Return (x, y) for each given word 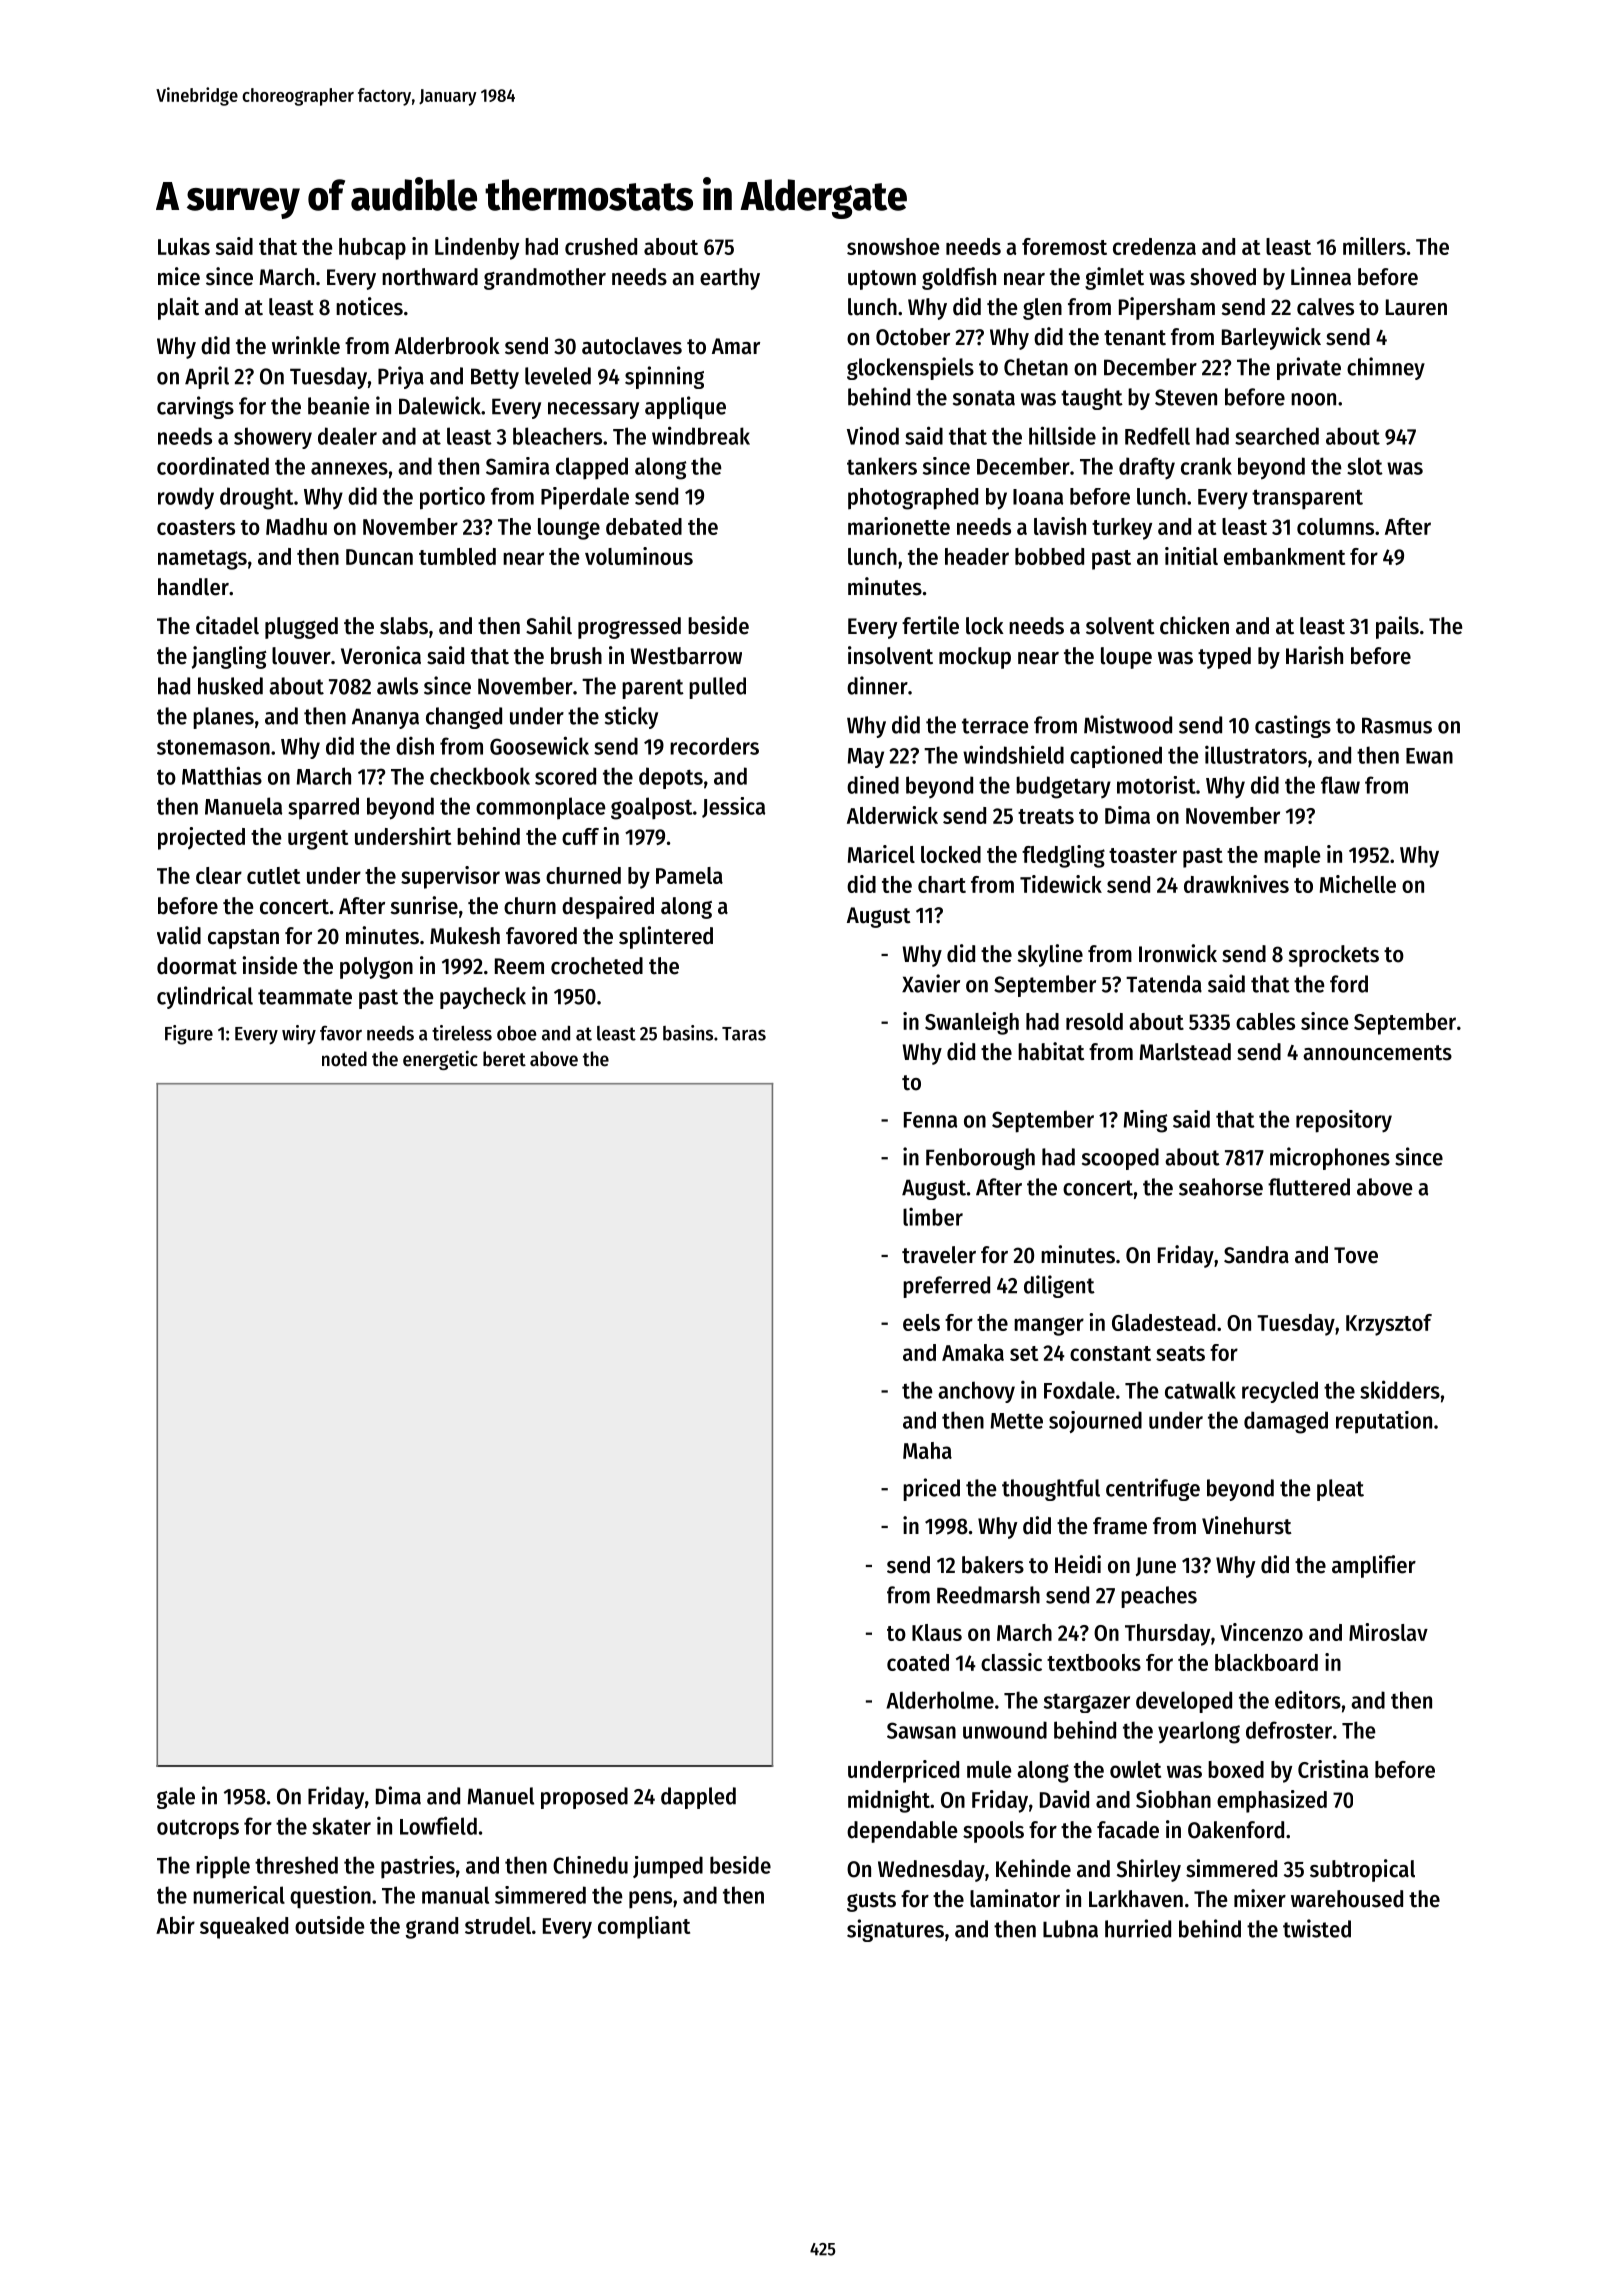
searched (1277, 436)
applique (685, 407)
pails (1397, 627)
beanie (338, 405)
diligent (1059, 1286)
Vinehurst (1247, 1525)
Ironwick (1178, 953)
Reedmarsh (988, 1595)
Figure (189, 1035)
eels (921, 1322)
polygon (376, 968)
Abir (175, 1925)
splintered (666, 937)
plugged (301, 628)
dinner (877, 685)
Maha (927, 1450)
